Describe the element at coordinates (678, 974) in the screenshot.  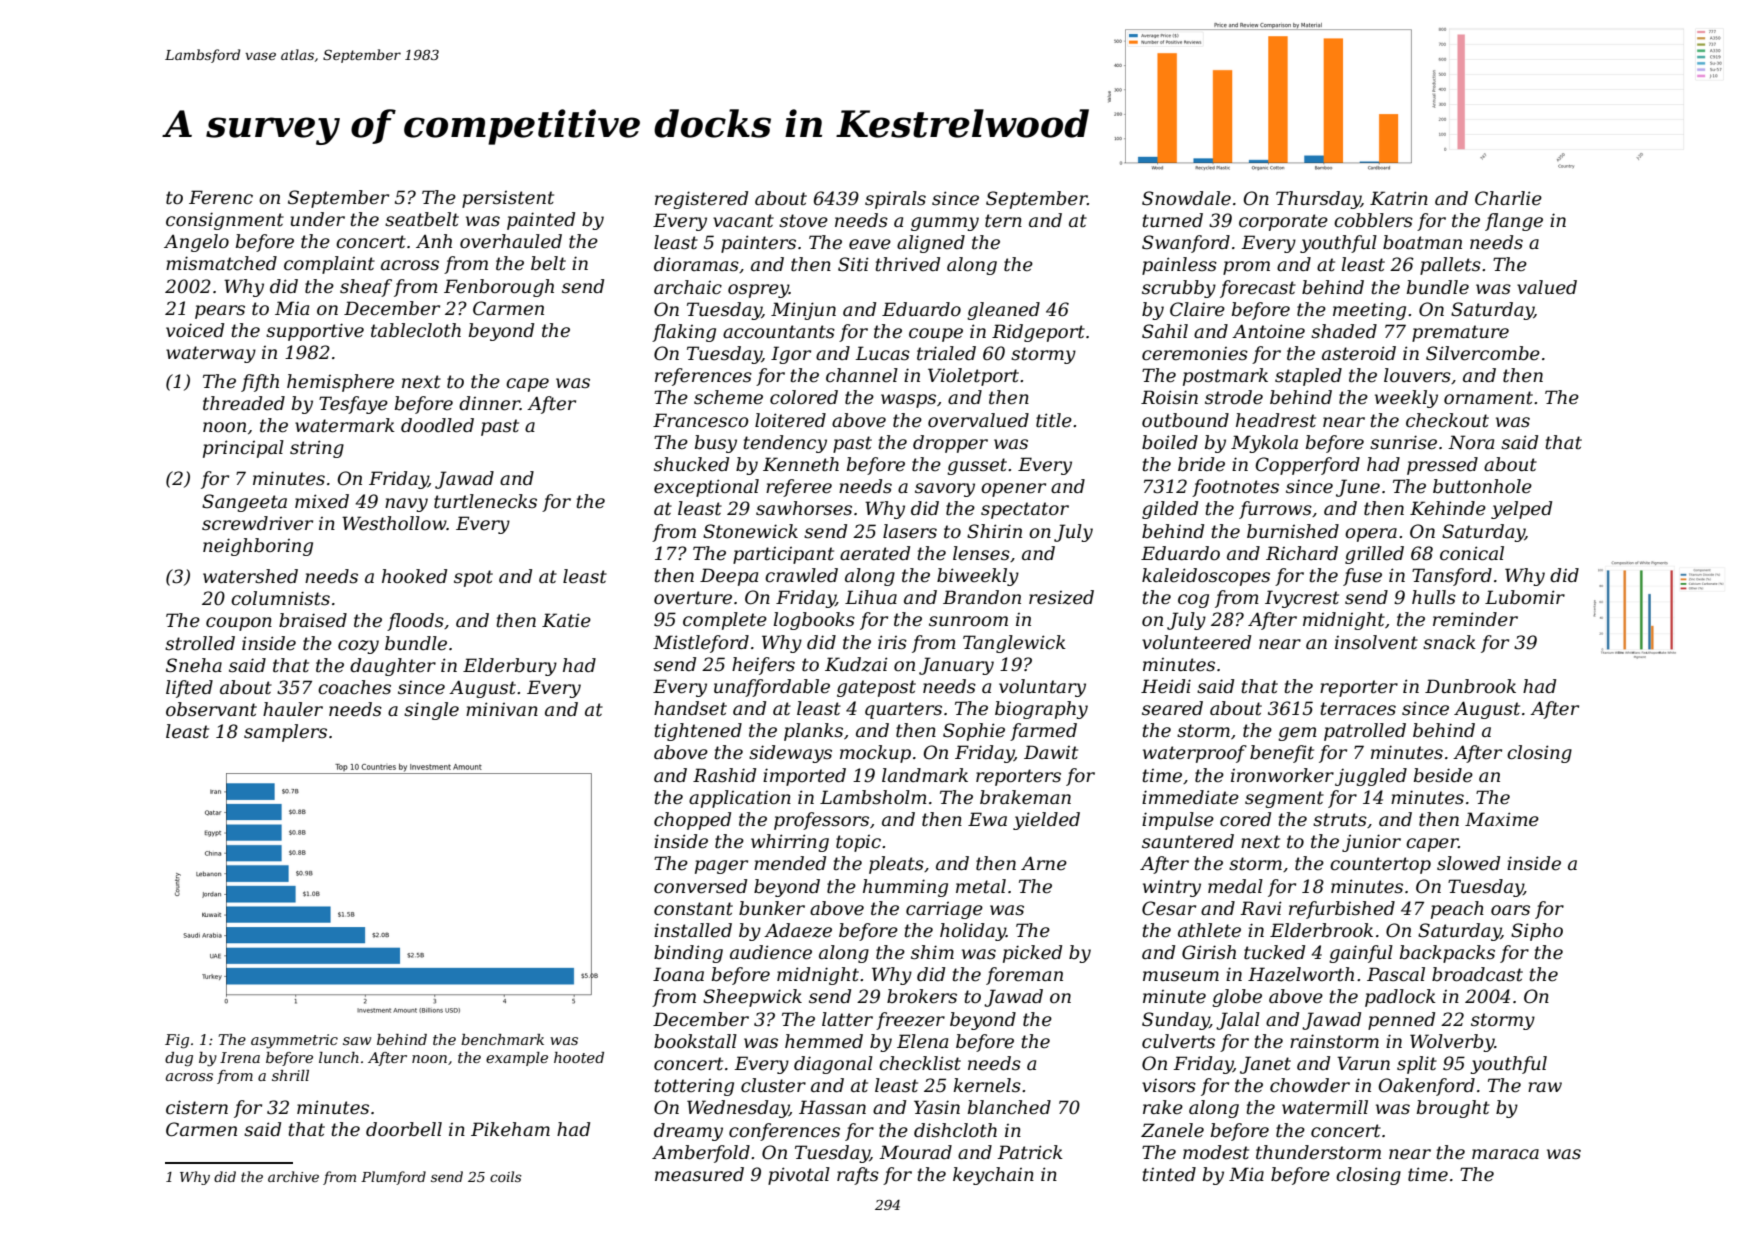
I see `Ioana` at that location.
